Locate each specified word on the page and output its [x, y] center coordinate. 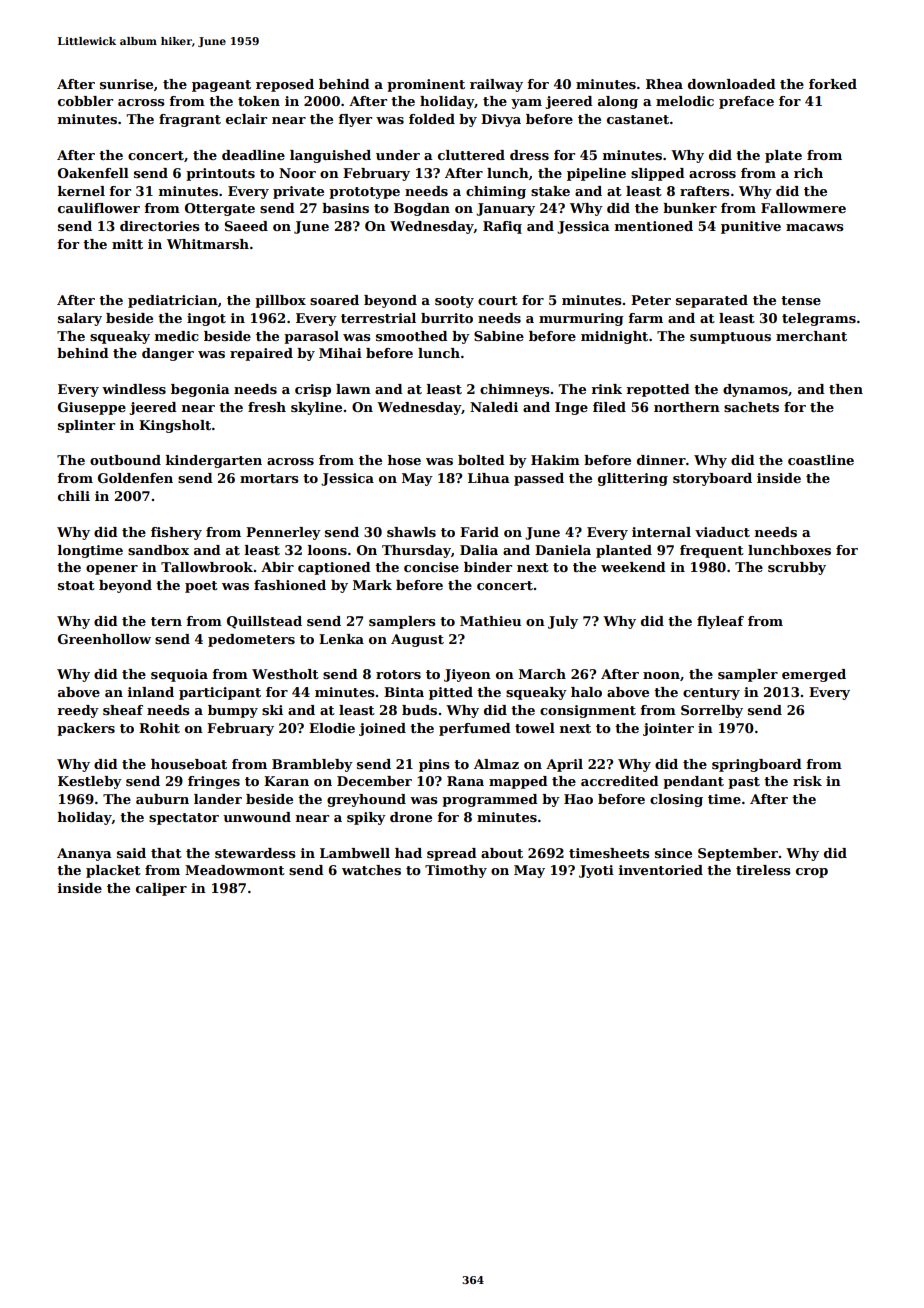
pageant [221, 86]
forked [833, 84]
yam [526, 104]
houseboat [189, 764]
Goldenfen [135, 478]
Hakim [555, 460]
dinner [661, 460]
